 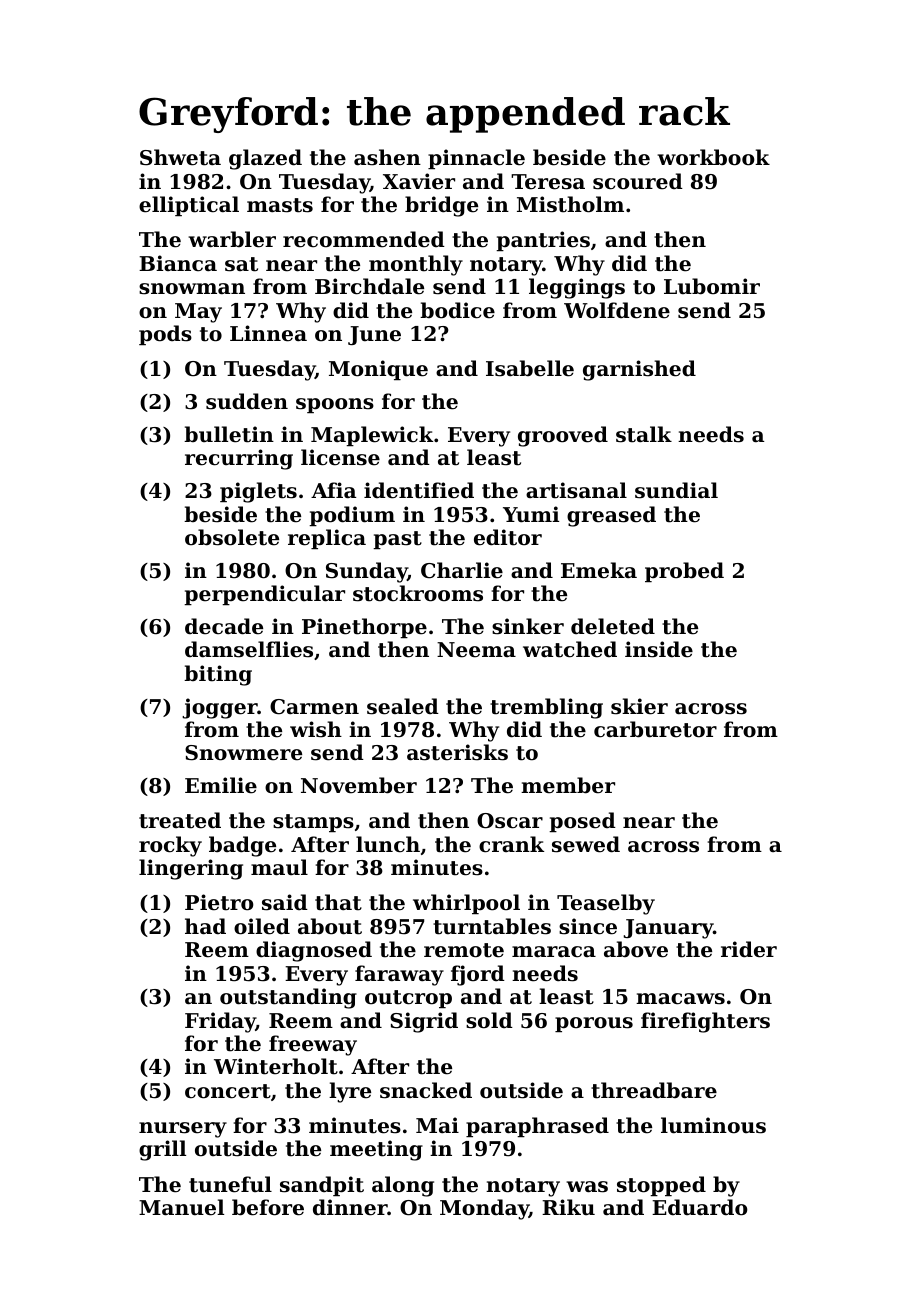 I want to click on elliptical, so click(x=189, y=206).
